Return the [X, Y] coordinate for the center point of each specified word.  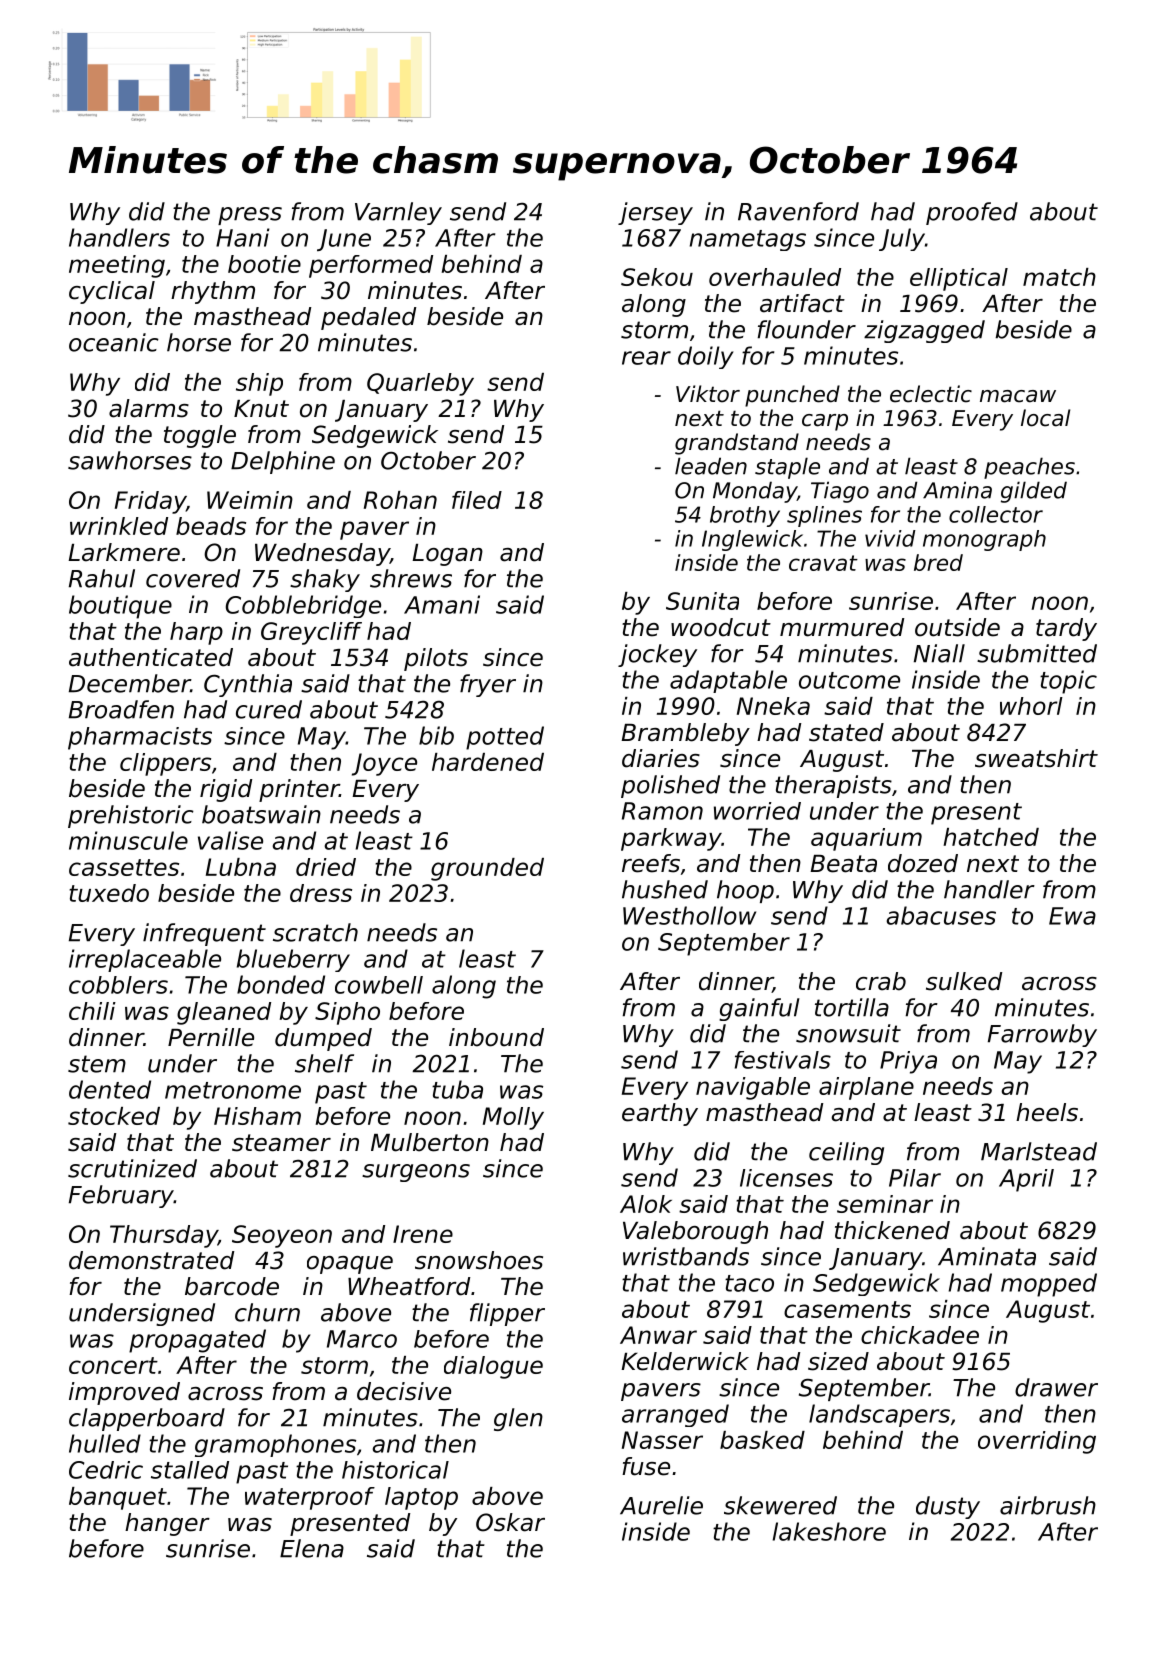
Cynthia [248, 685]
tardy [1066, 629]
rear [646, 358]
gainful [759, 1009]
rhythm [213, 292]
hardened [488, 762]
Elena [312, 1548]
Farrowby [1042, 1035]
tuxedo [109, 893]
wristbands [686, 1256]
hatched [991, 837]
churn [267, 1312]
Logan [447, 555]
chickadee [920, 1335]
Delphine [283, 462]
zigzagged [924, 331]
